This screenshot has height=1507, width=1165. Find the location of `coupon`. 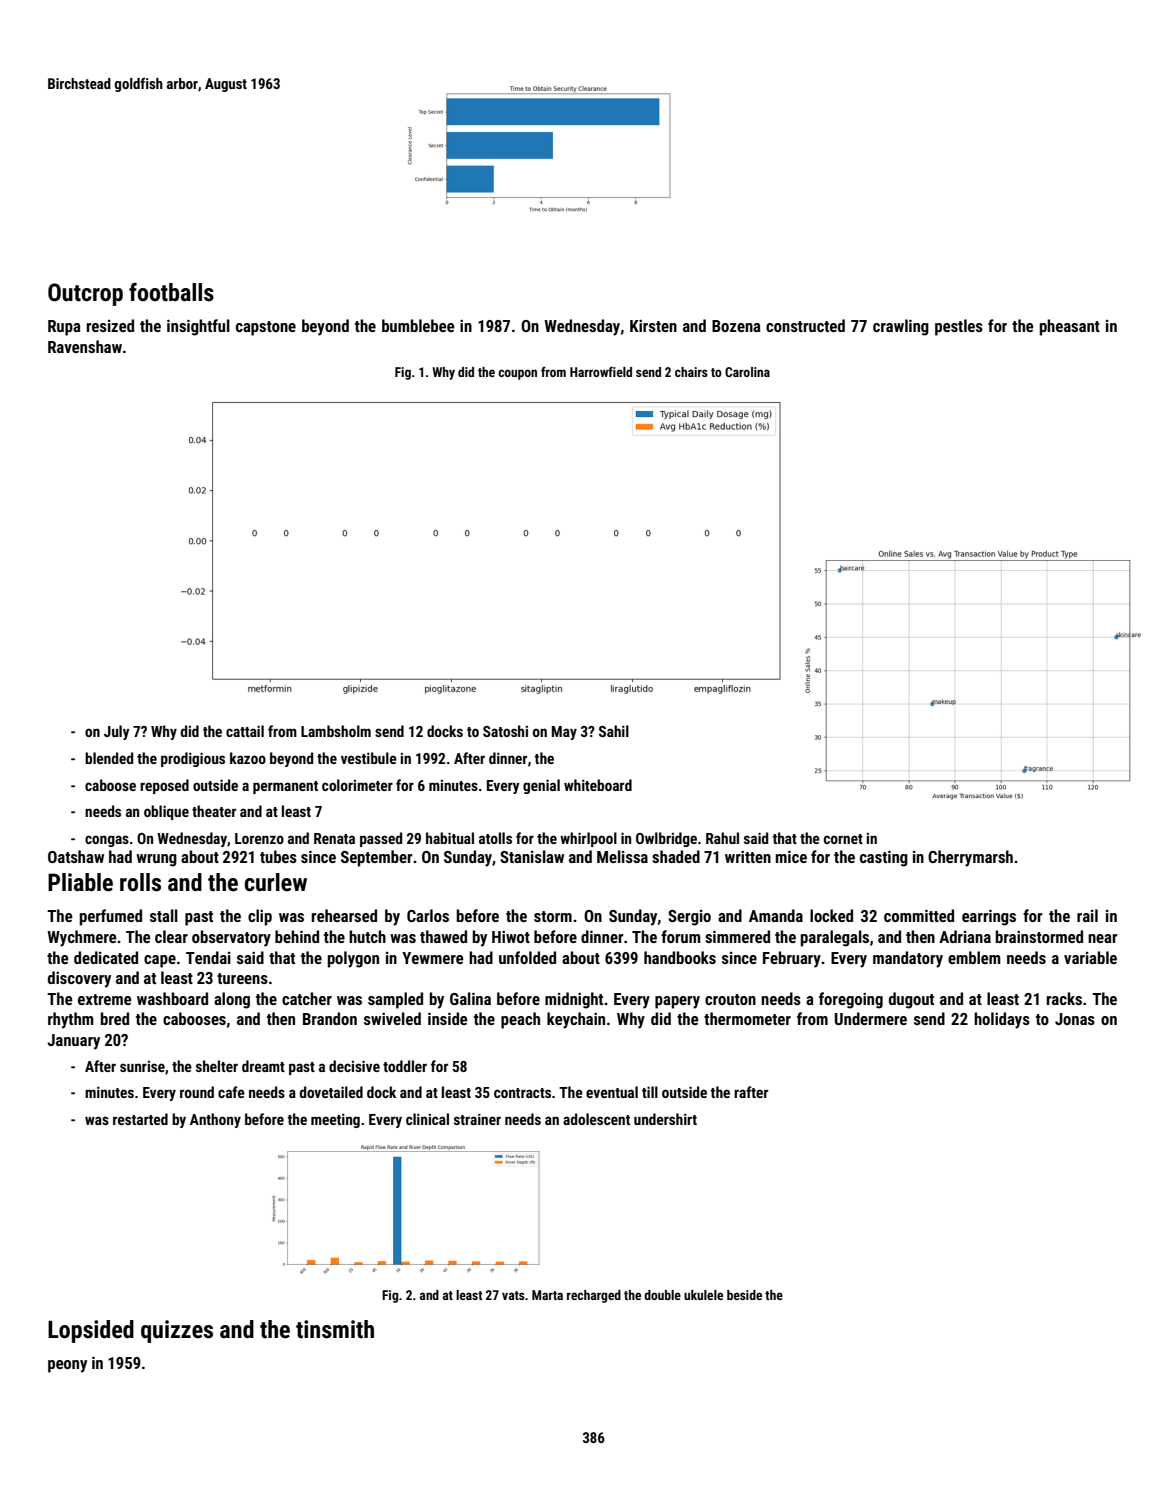

coupon is located at coordinates (517, 374).
